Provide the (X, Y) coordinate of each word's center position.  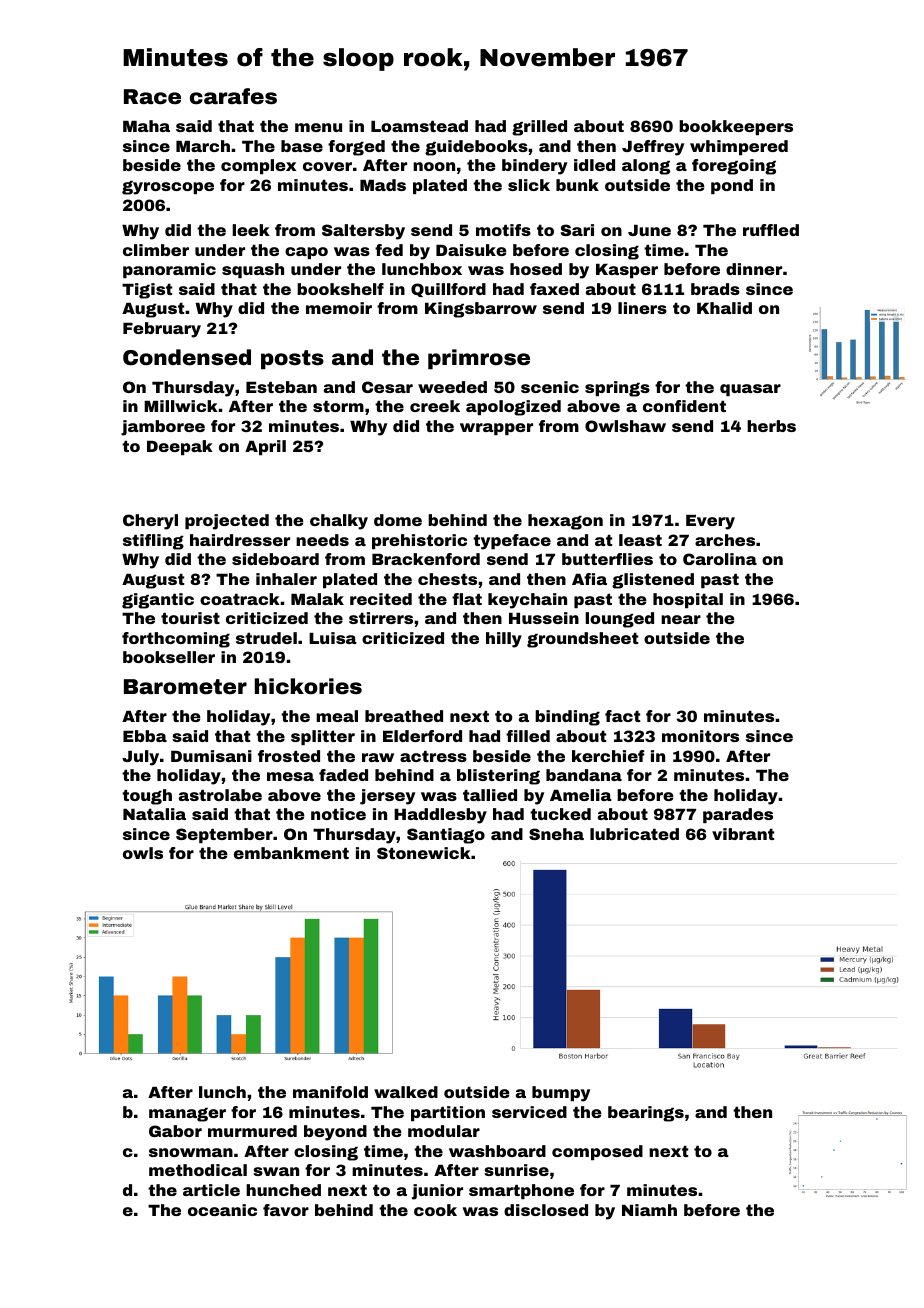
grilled (539, 128)
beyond (335, 1133)
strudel (266, 638)
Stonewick (424, 853)
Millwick (181, 406)
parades (738, 815)
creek (435, 406)
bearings (646, 1114)
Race (152, 97)
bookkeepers (736, 127)
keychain (527, 601)
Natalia (154, 814)
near (681, 619)
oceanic (222, 1210)
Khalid (724, 308)
